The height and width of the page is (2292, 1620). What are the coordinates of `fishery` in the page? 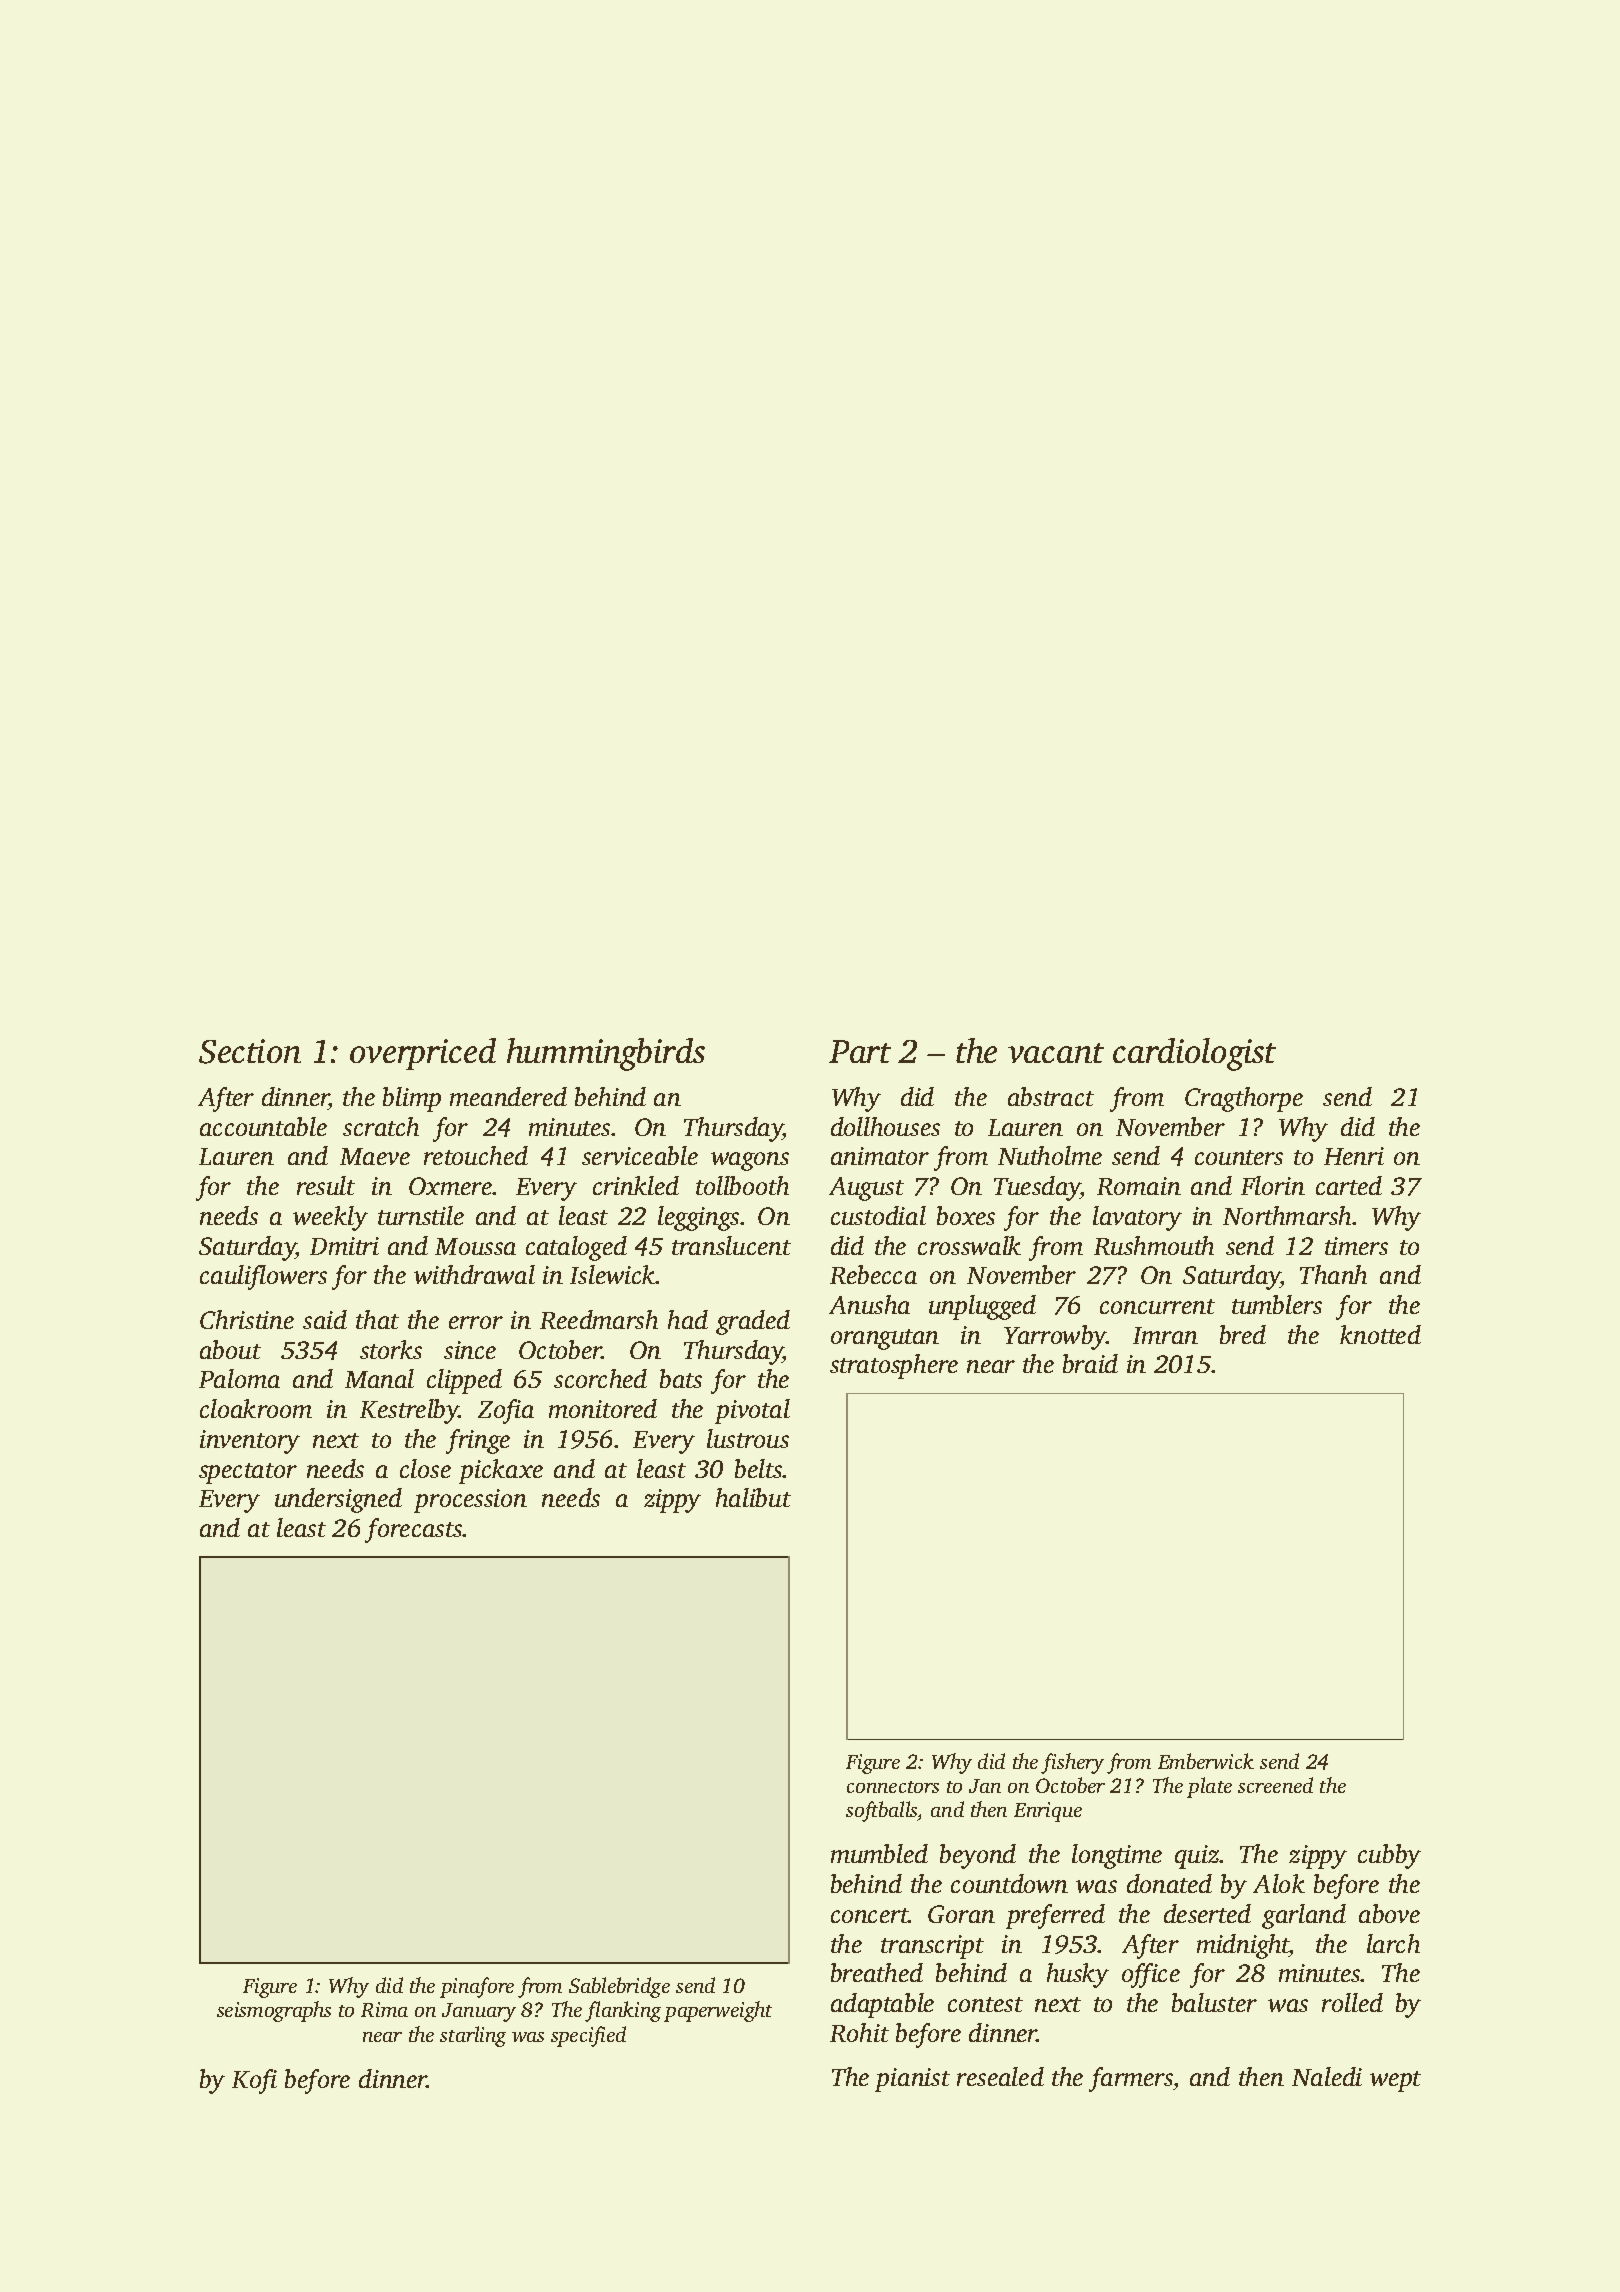 It's located at (1072, 1763).
